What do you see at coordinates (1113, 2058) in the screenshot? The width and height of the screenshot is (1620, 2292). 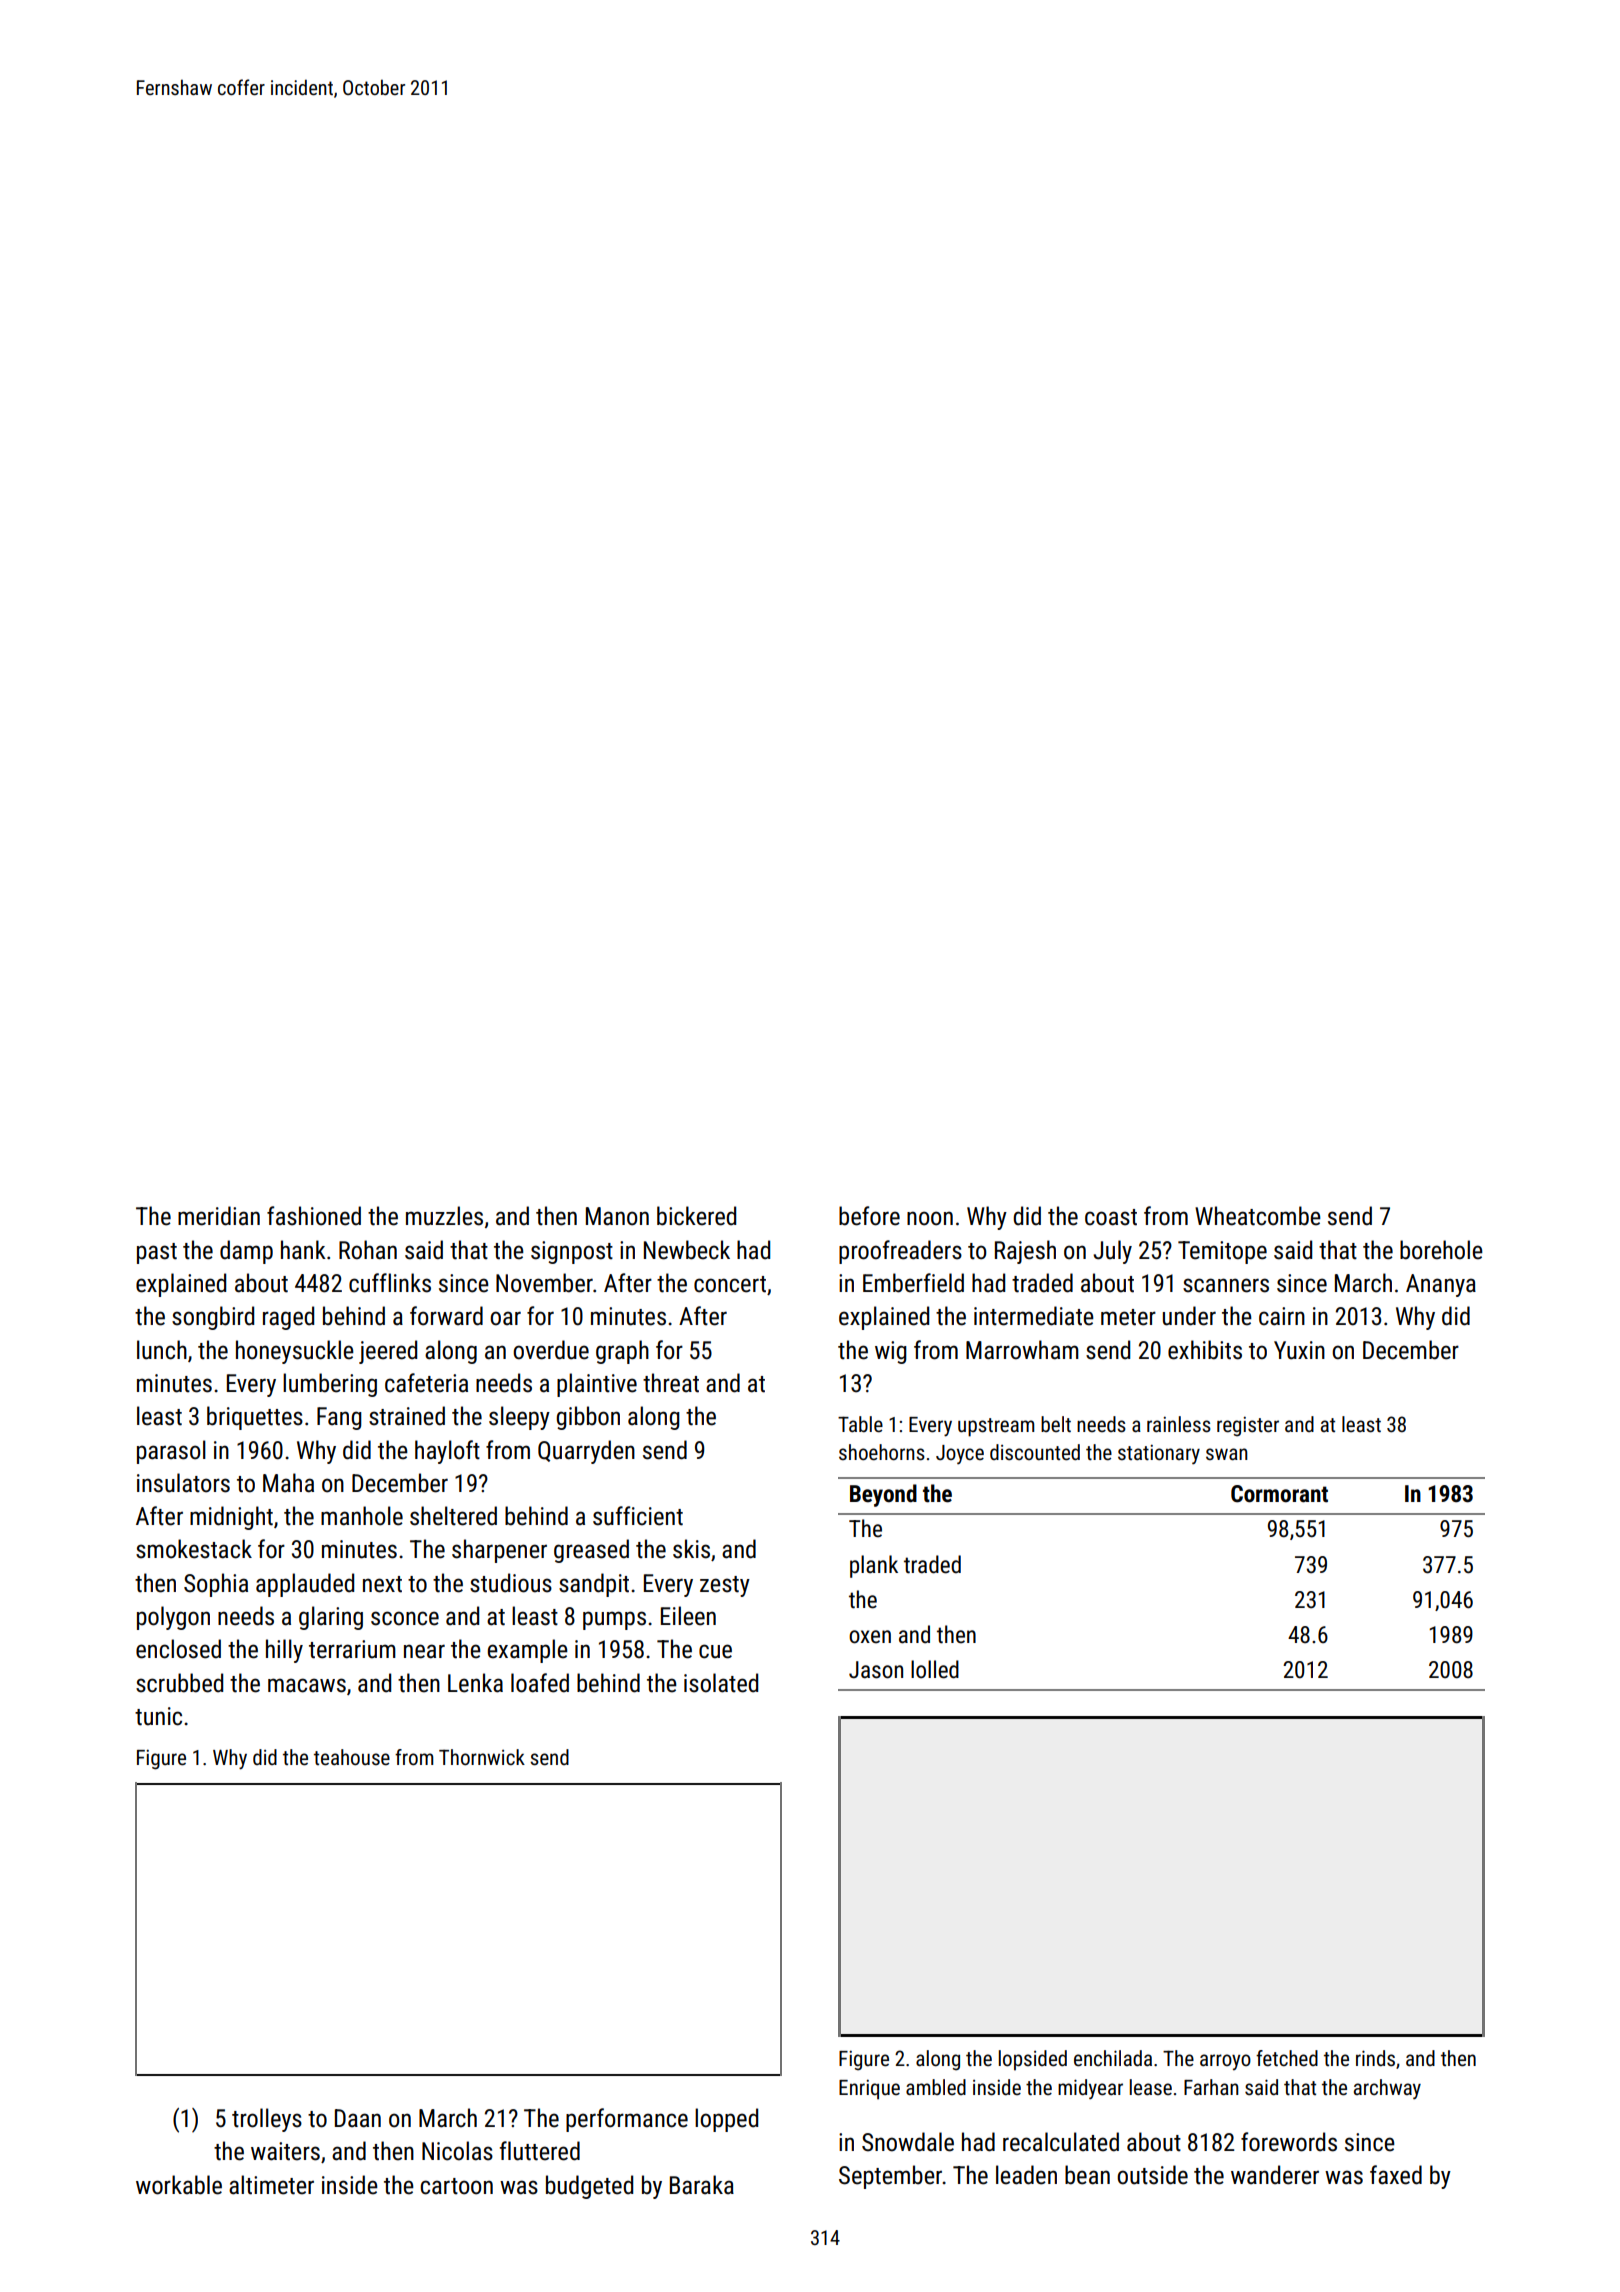 I see `enchilada` at bounding box center [1113, 2058].
